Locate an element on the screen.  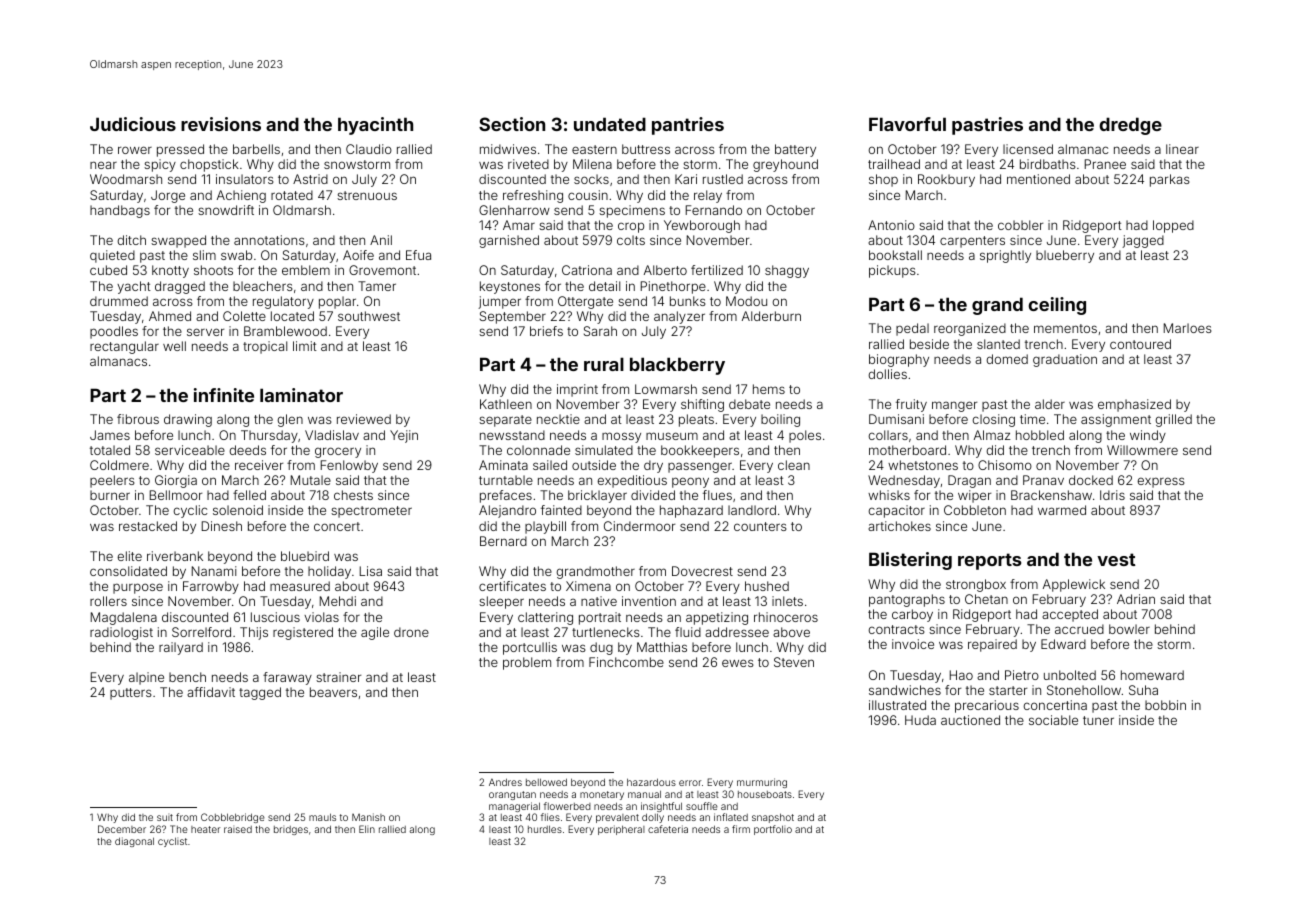
dredge is located at coordinates (1130, 126).
